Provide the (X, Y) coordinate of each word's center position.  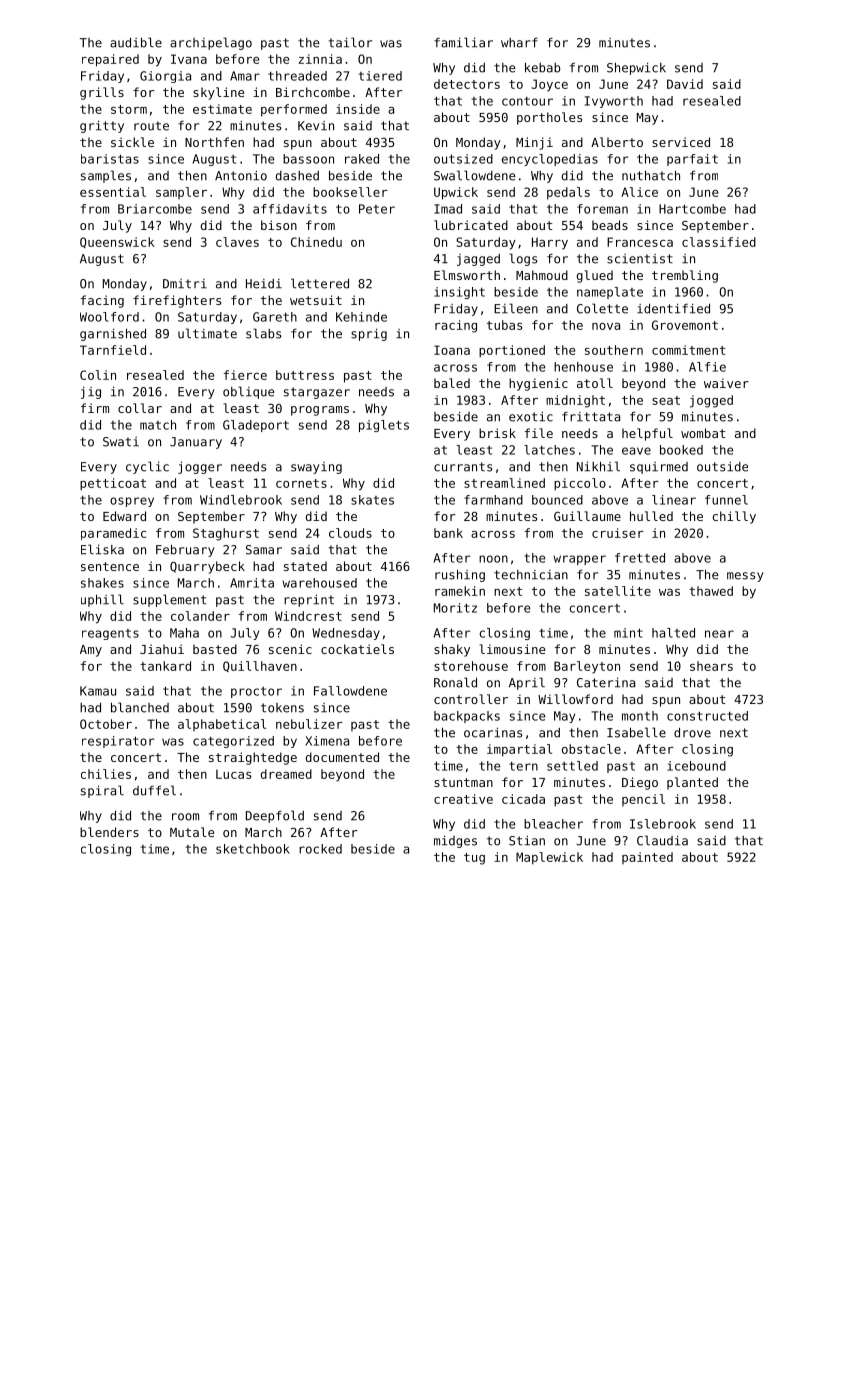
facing (102, 301)
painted (647, 858)
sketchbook (253, 849)
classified (719, 242)
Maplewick (549, 858)
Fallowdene (350, 691)
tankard (165, 666)
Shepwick (636, 68)
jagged (478, 260)
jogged (711, 401)
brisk (497, 433)
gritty (102, 127)
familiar (463, 42)
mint (628, 633)
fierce (245, 375)
